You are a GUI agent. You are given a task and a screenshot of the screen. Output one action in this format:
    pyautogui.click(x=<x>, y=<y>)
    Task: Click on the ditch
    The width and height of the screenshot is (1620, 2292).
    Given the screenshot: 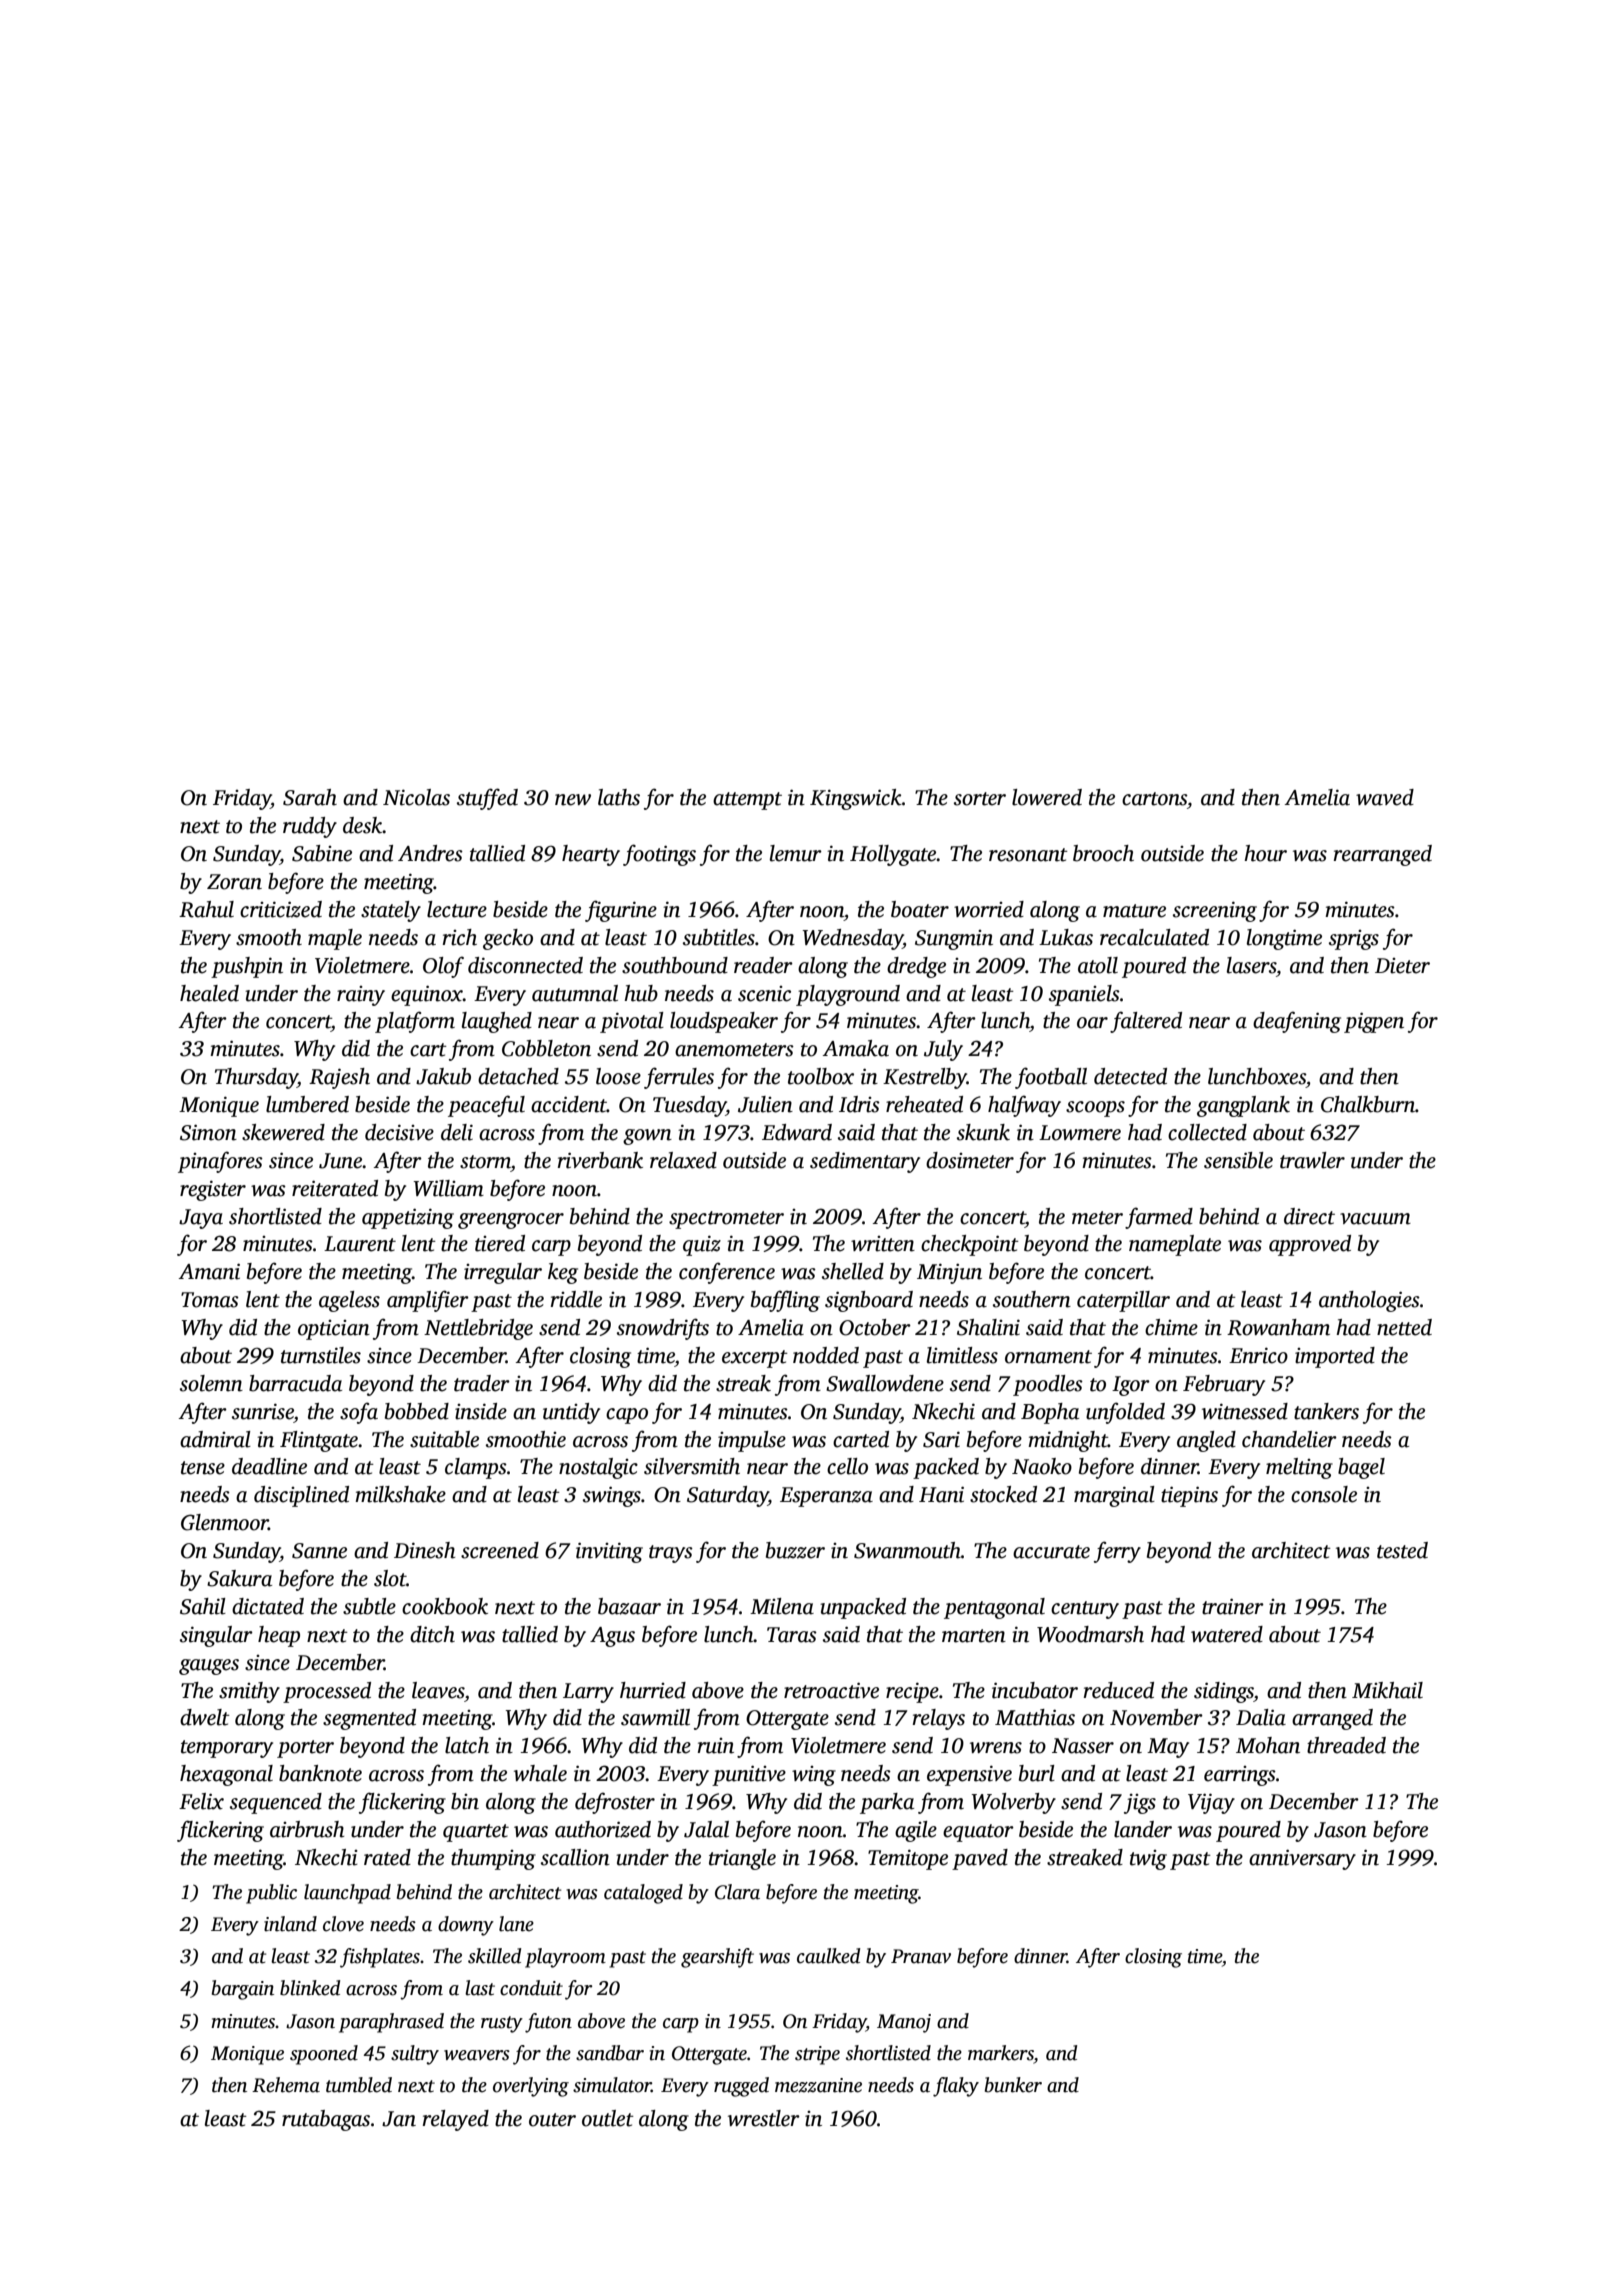 What is the action you would take?
    pyautogui.click(x=432, y=1634)
